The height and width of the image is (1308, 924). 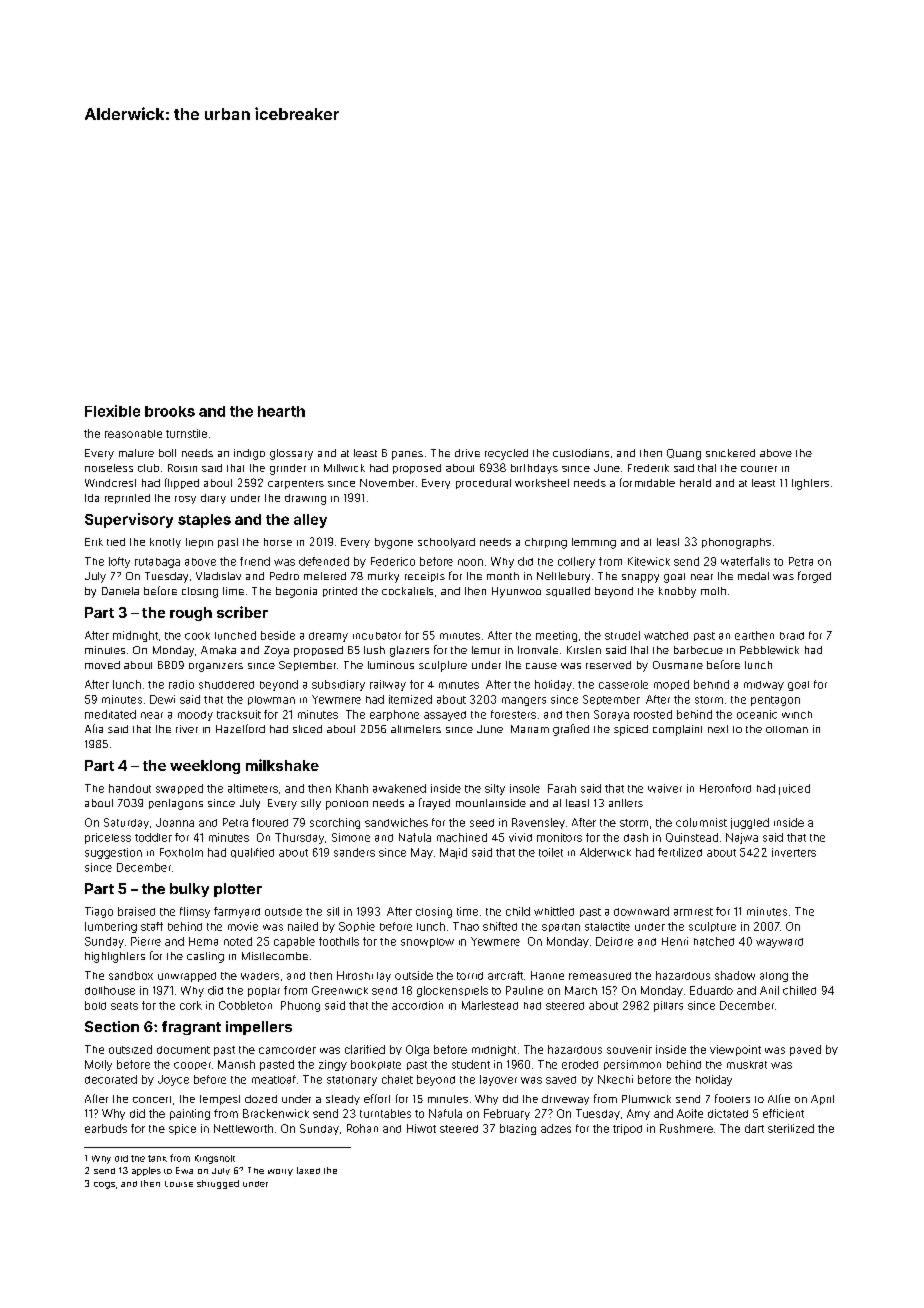 I want to click on effort, so click(x=377, y=1098).
